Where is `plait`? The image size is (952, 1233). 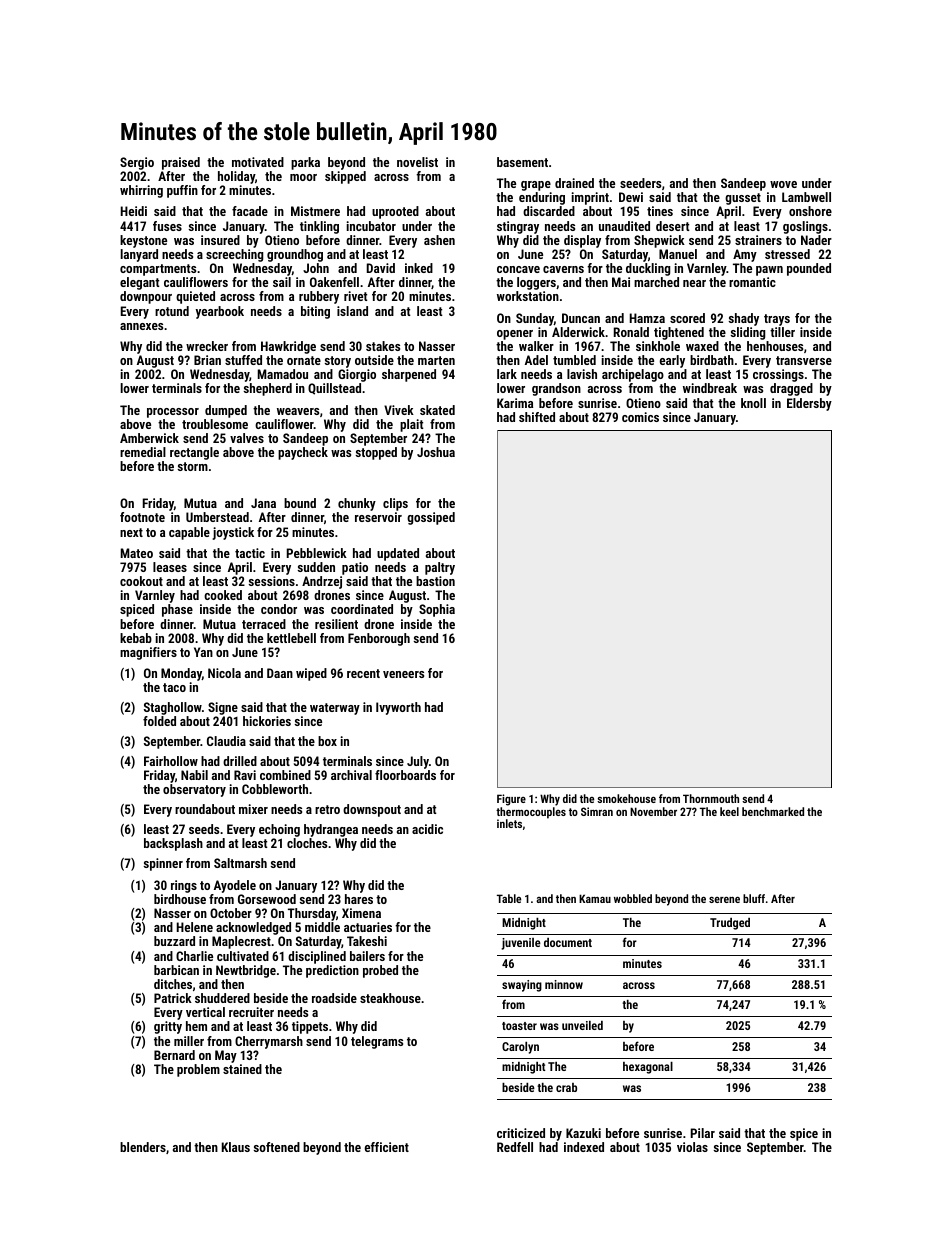
plait is located at coordinates (411, 425).
